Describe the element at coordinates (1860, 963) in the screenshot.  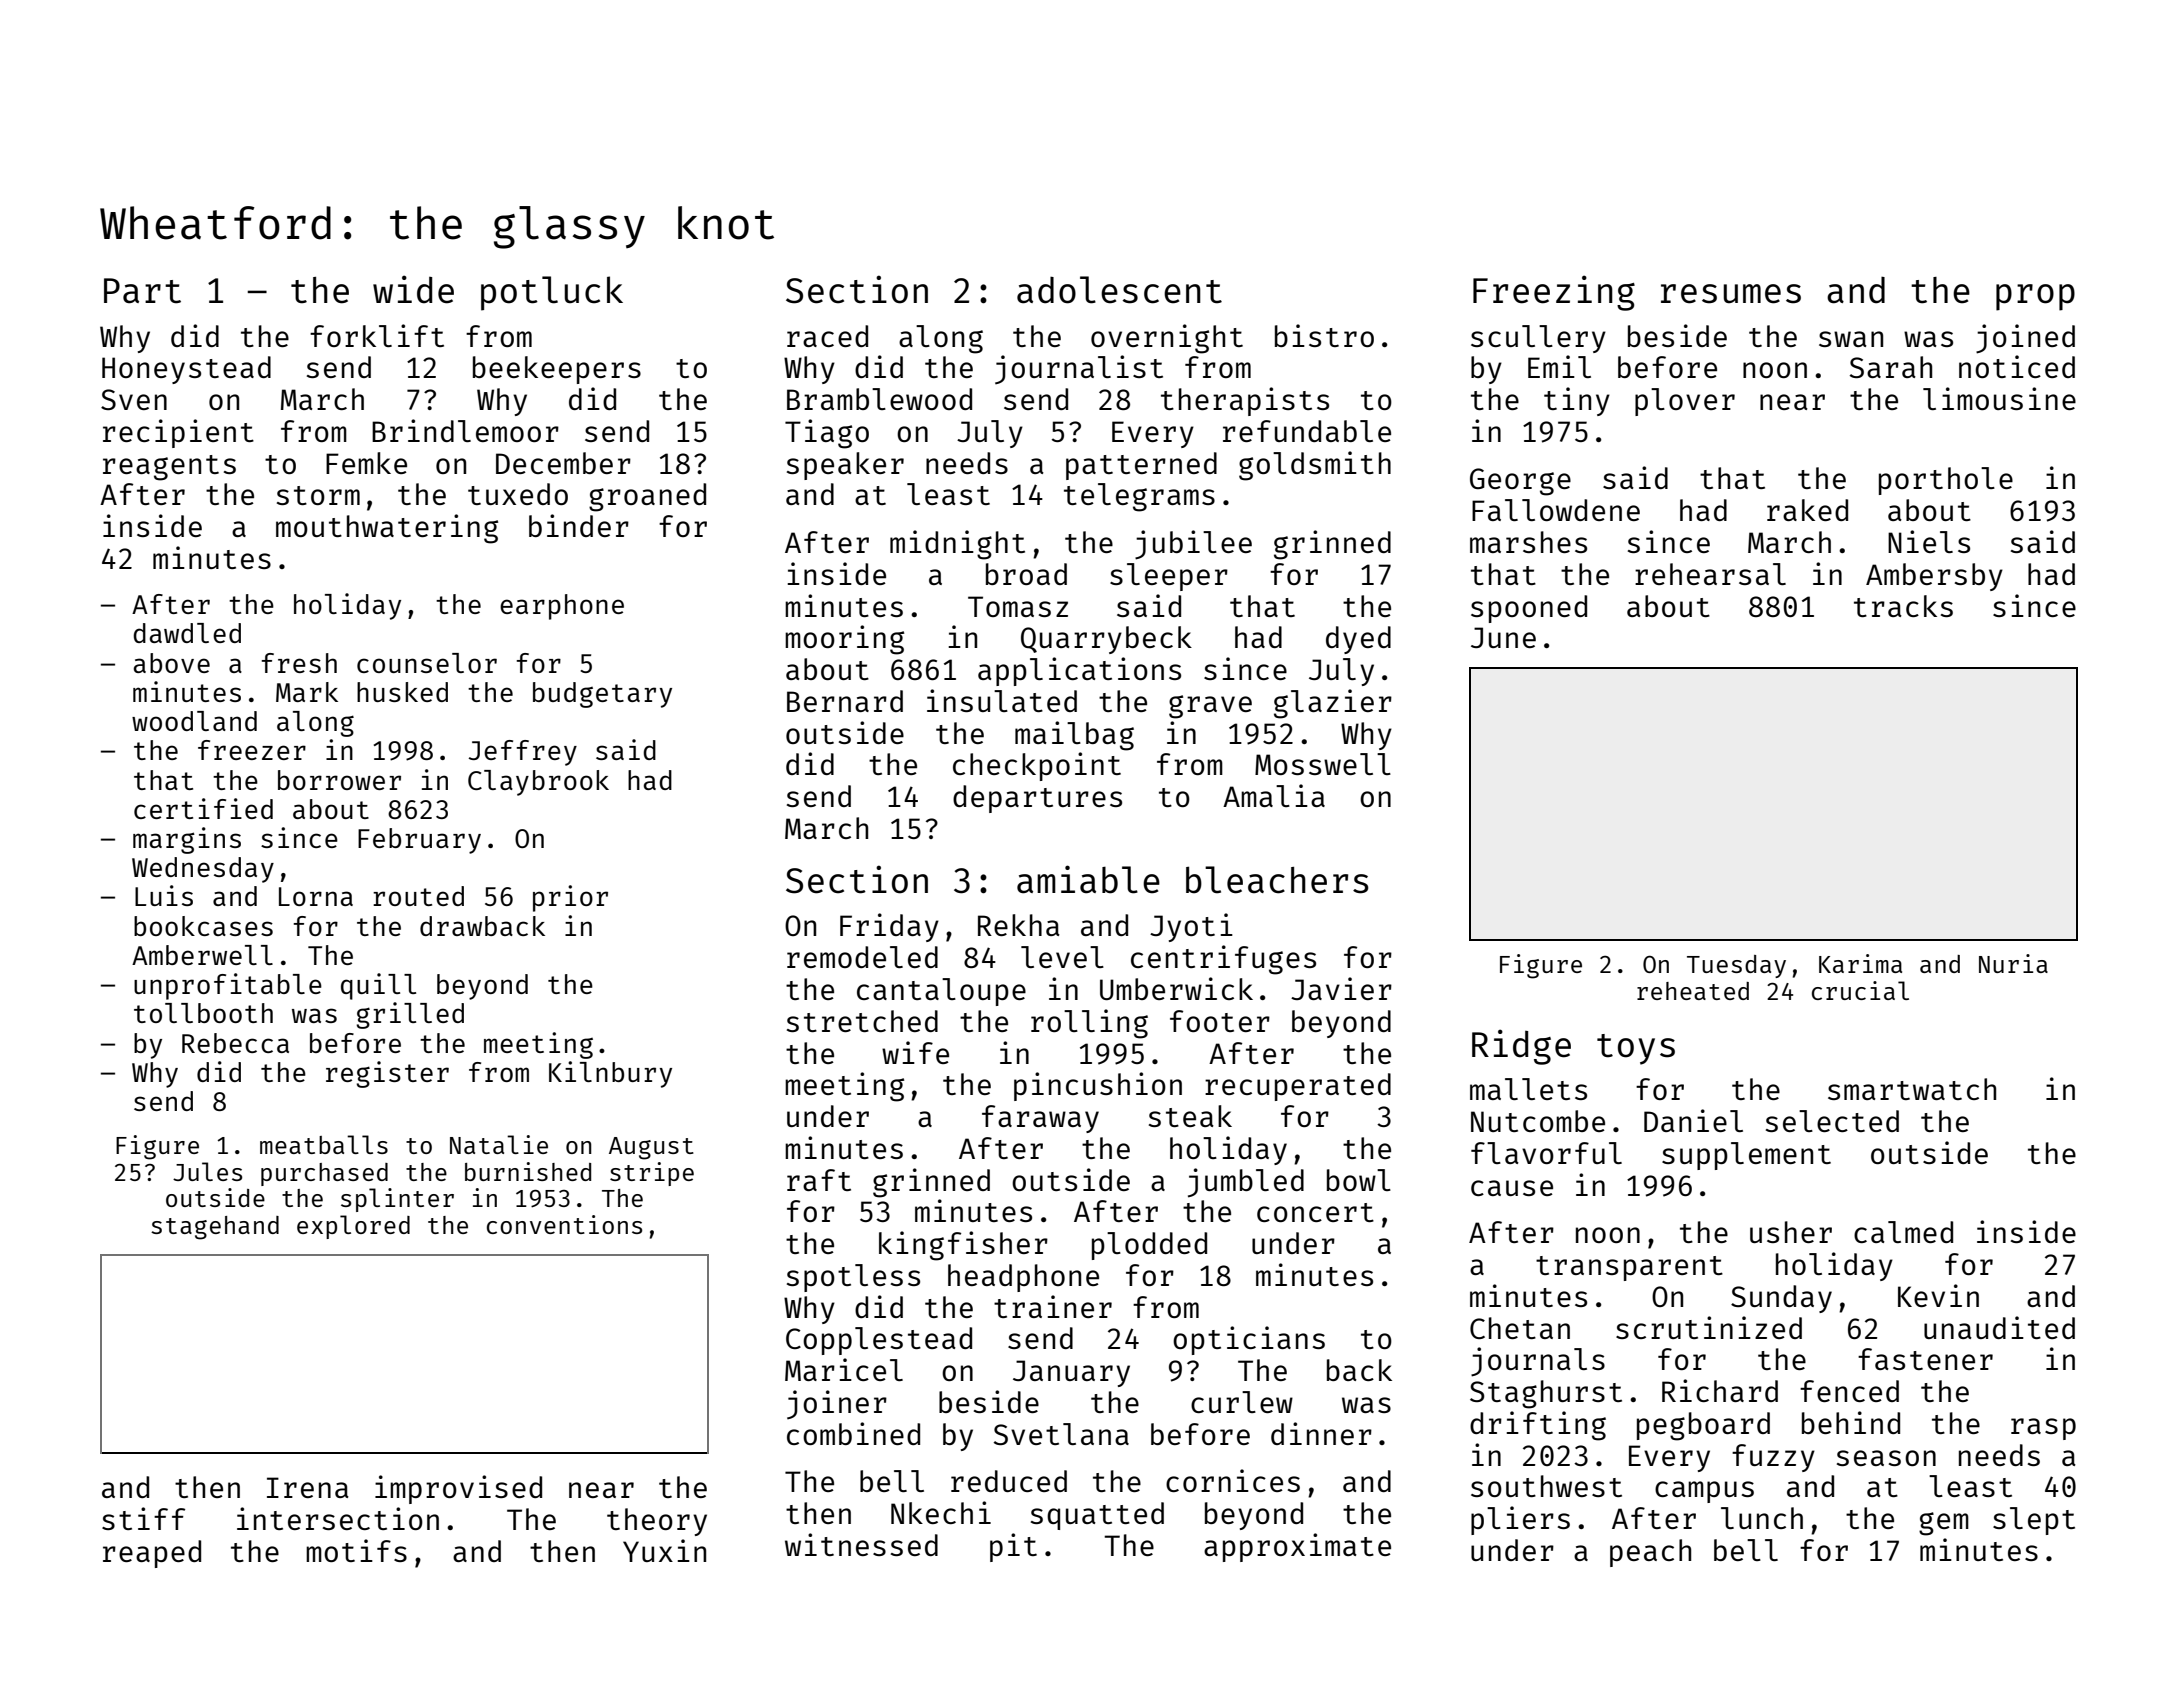
I see `Karima` at that location.
